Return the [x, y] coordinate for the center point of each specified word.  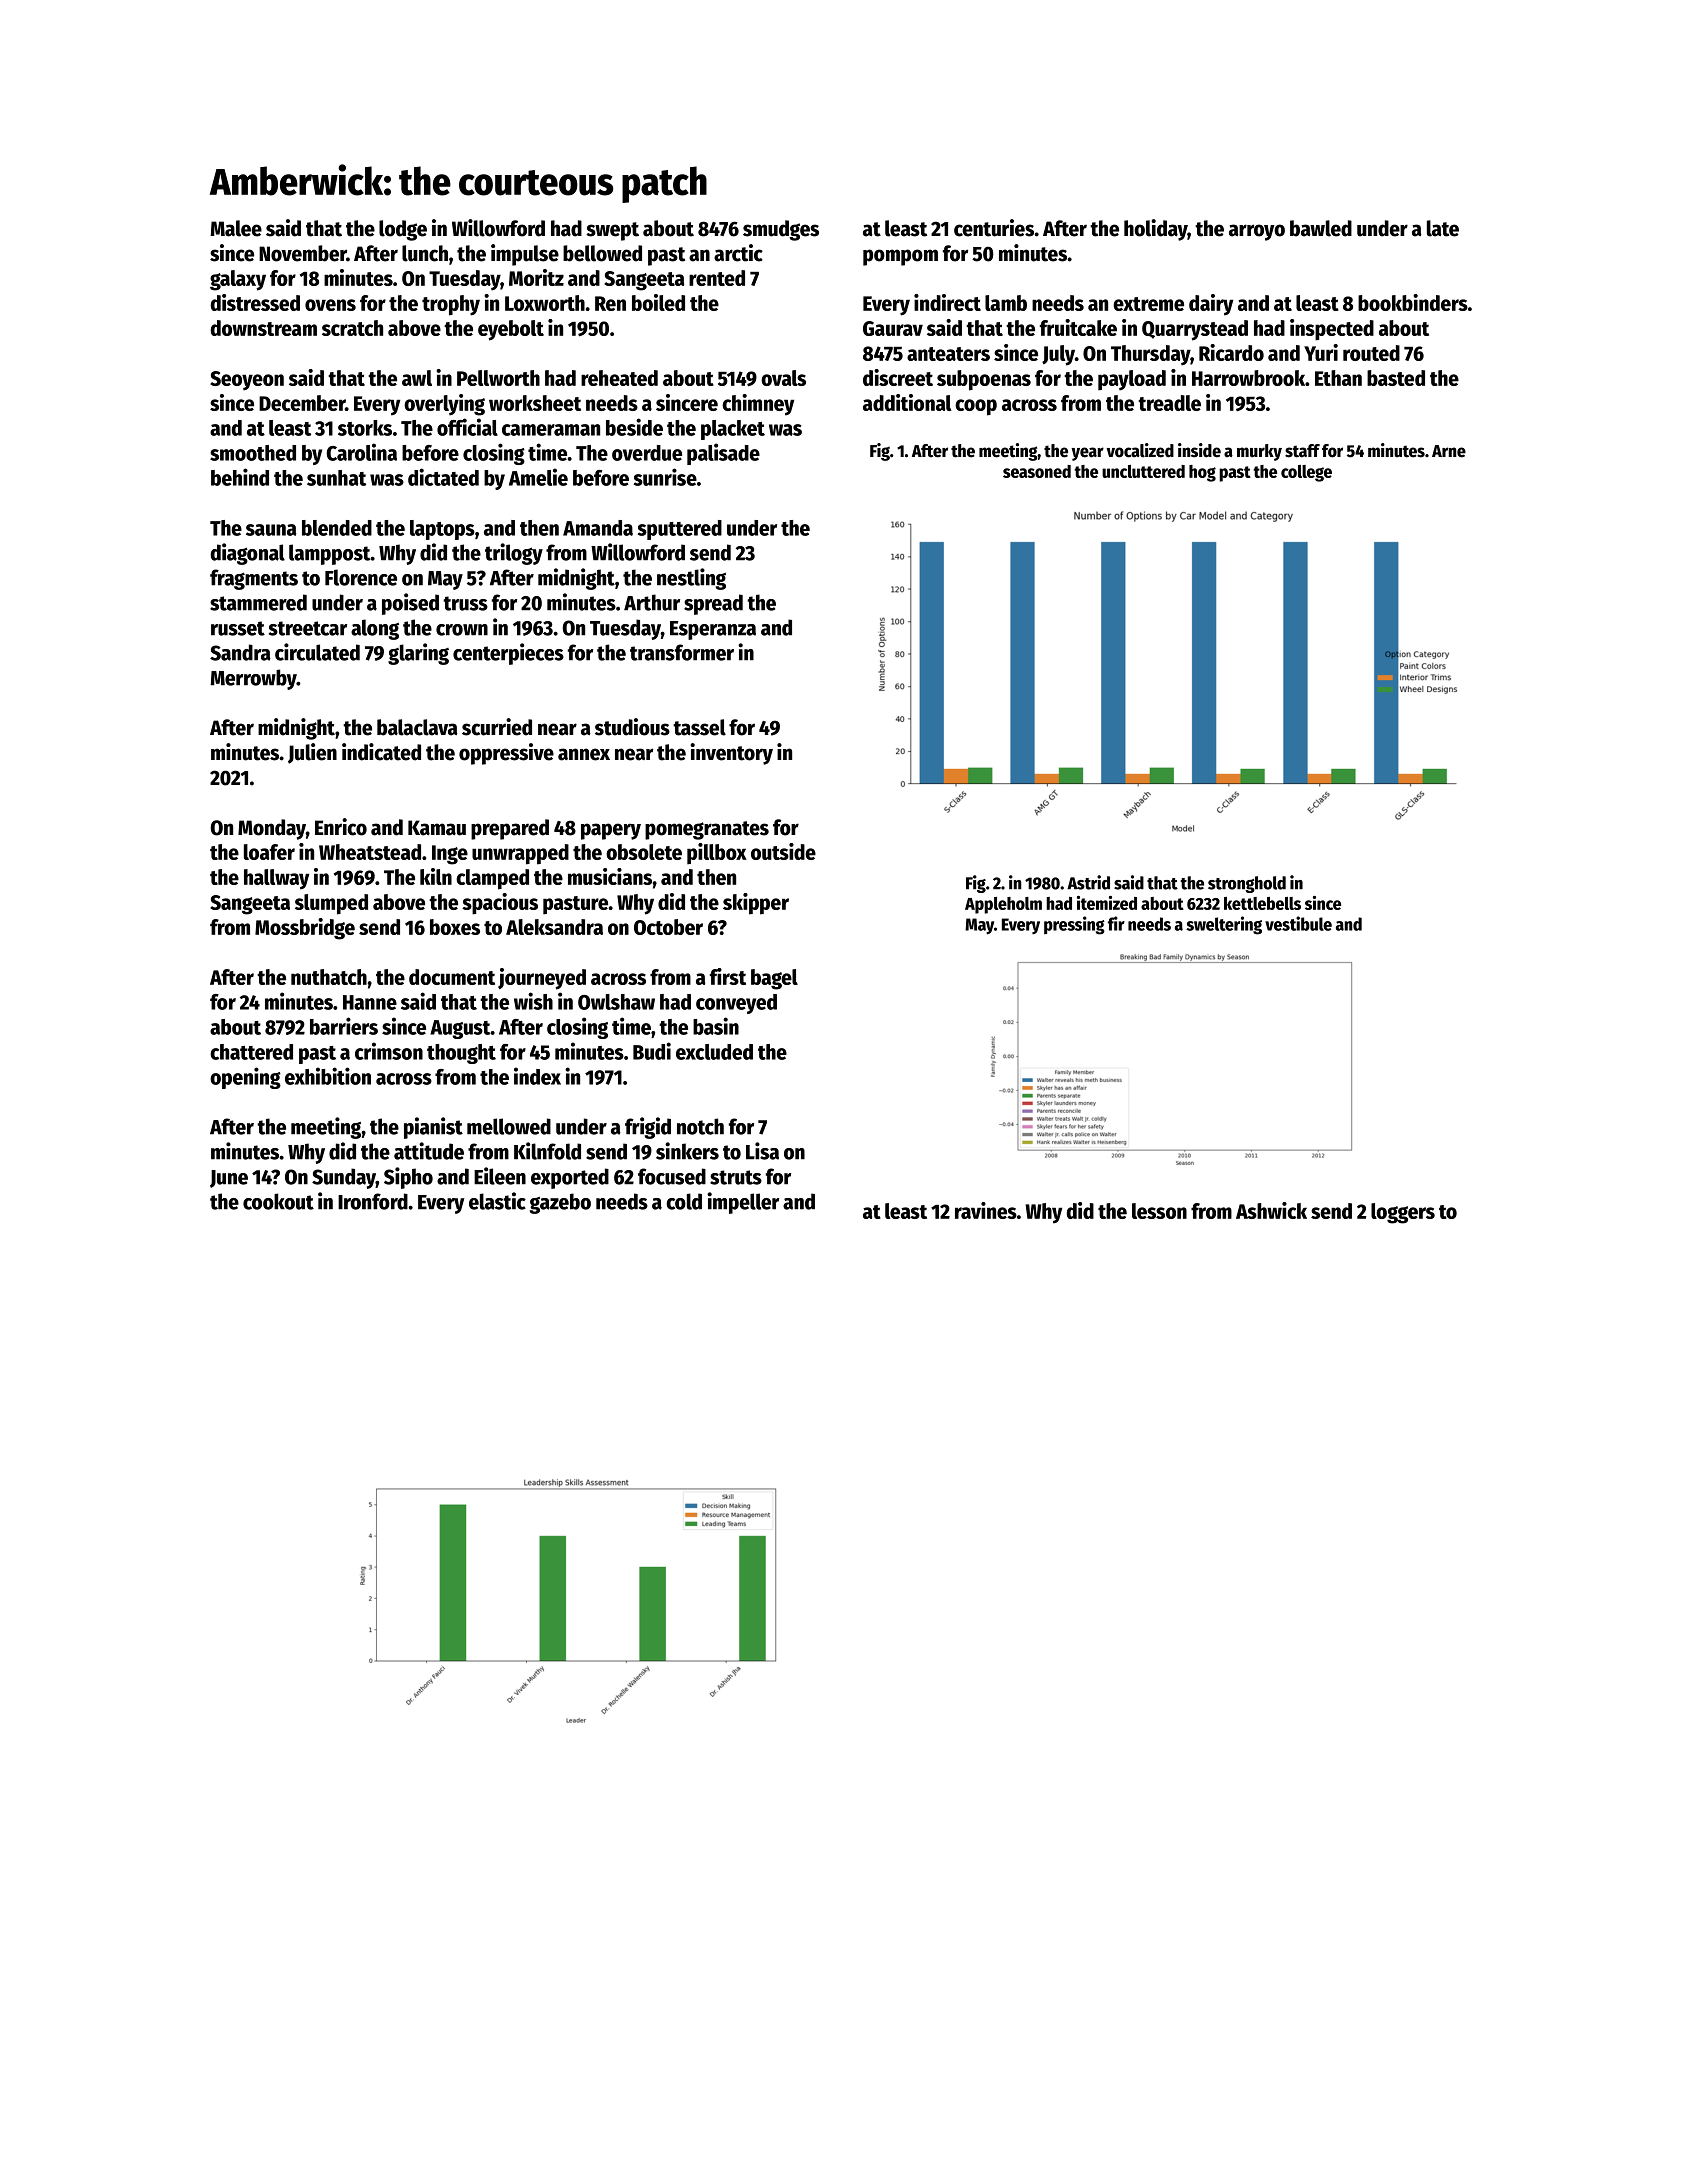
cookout [278, 1201]
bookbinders [1413, 302]
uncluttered [1143, 471]
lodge [403, 230]
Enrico [341, 827]
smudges [781, 230]
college [1306, 473]
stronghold [1247, 884]
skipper [756, 904]
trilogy [514, 554]
